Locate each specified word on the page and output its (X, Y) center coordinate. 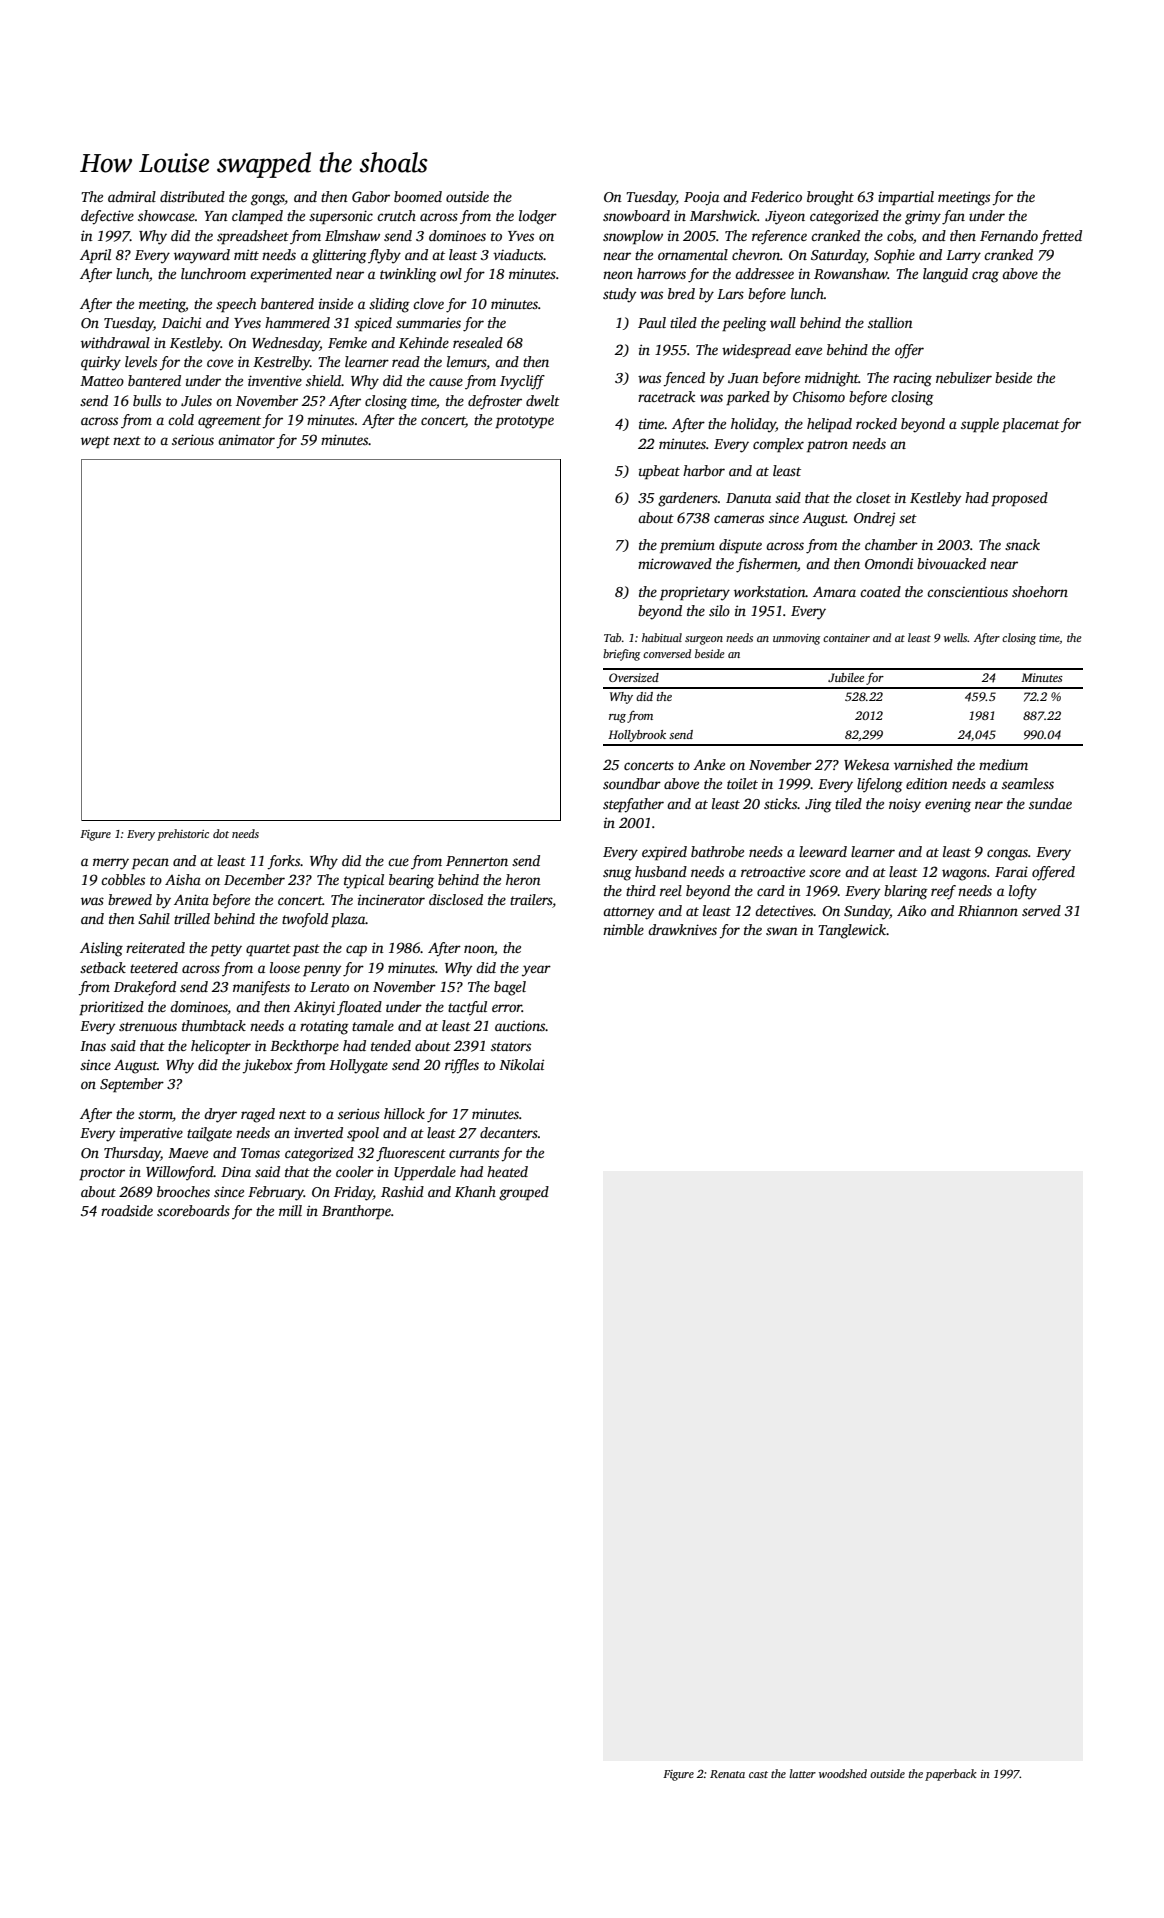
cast (758, 1774)
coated (880, 591)
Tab (612, 637)
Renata (727, 1774)
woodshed (843, 1773)
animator (246, 440)
